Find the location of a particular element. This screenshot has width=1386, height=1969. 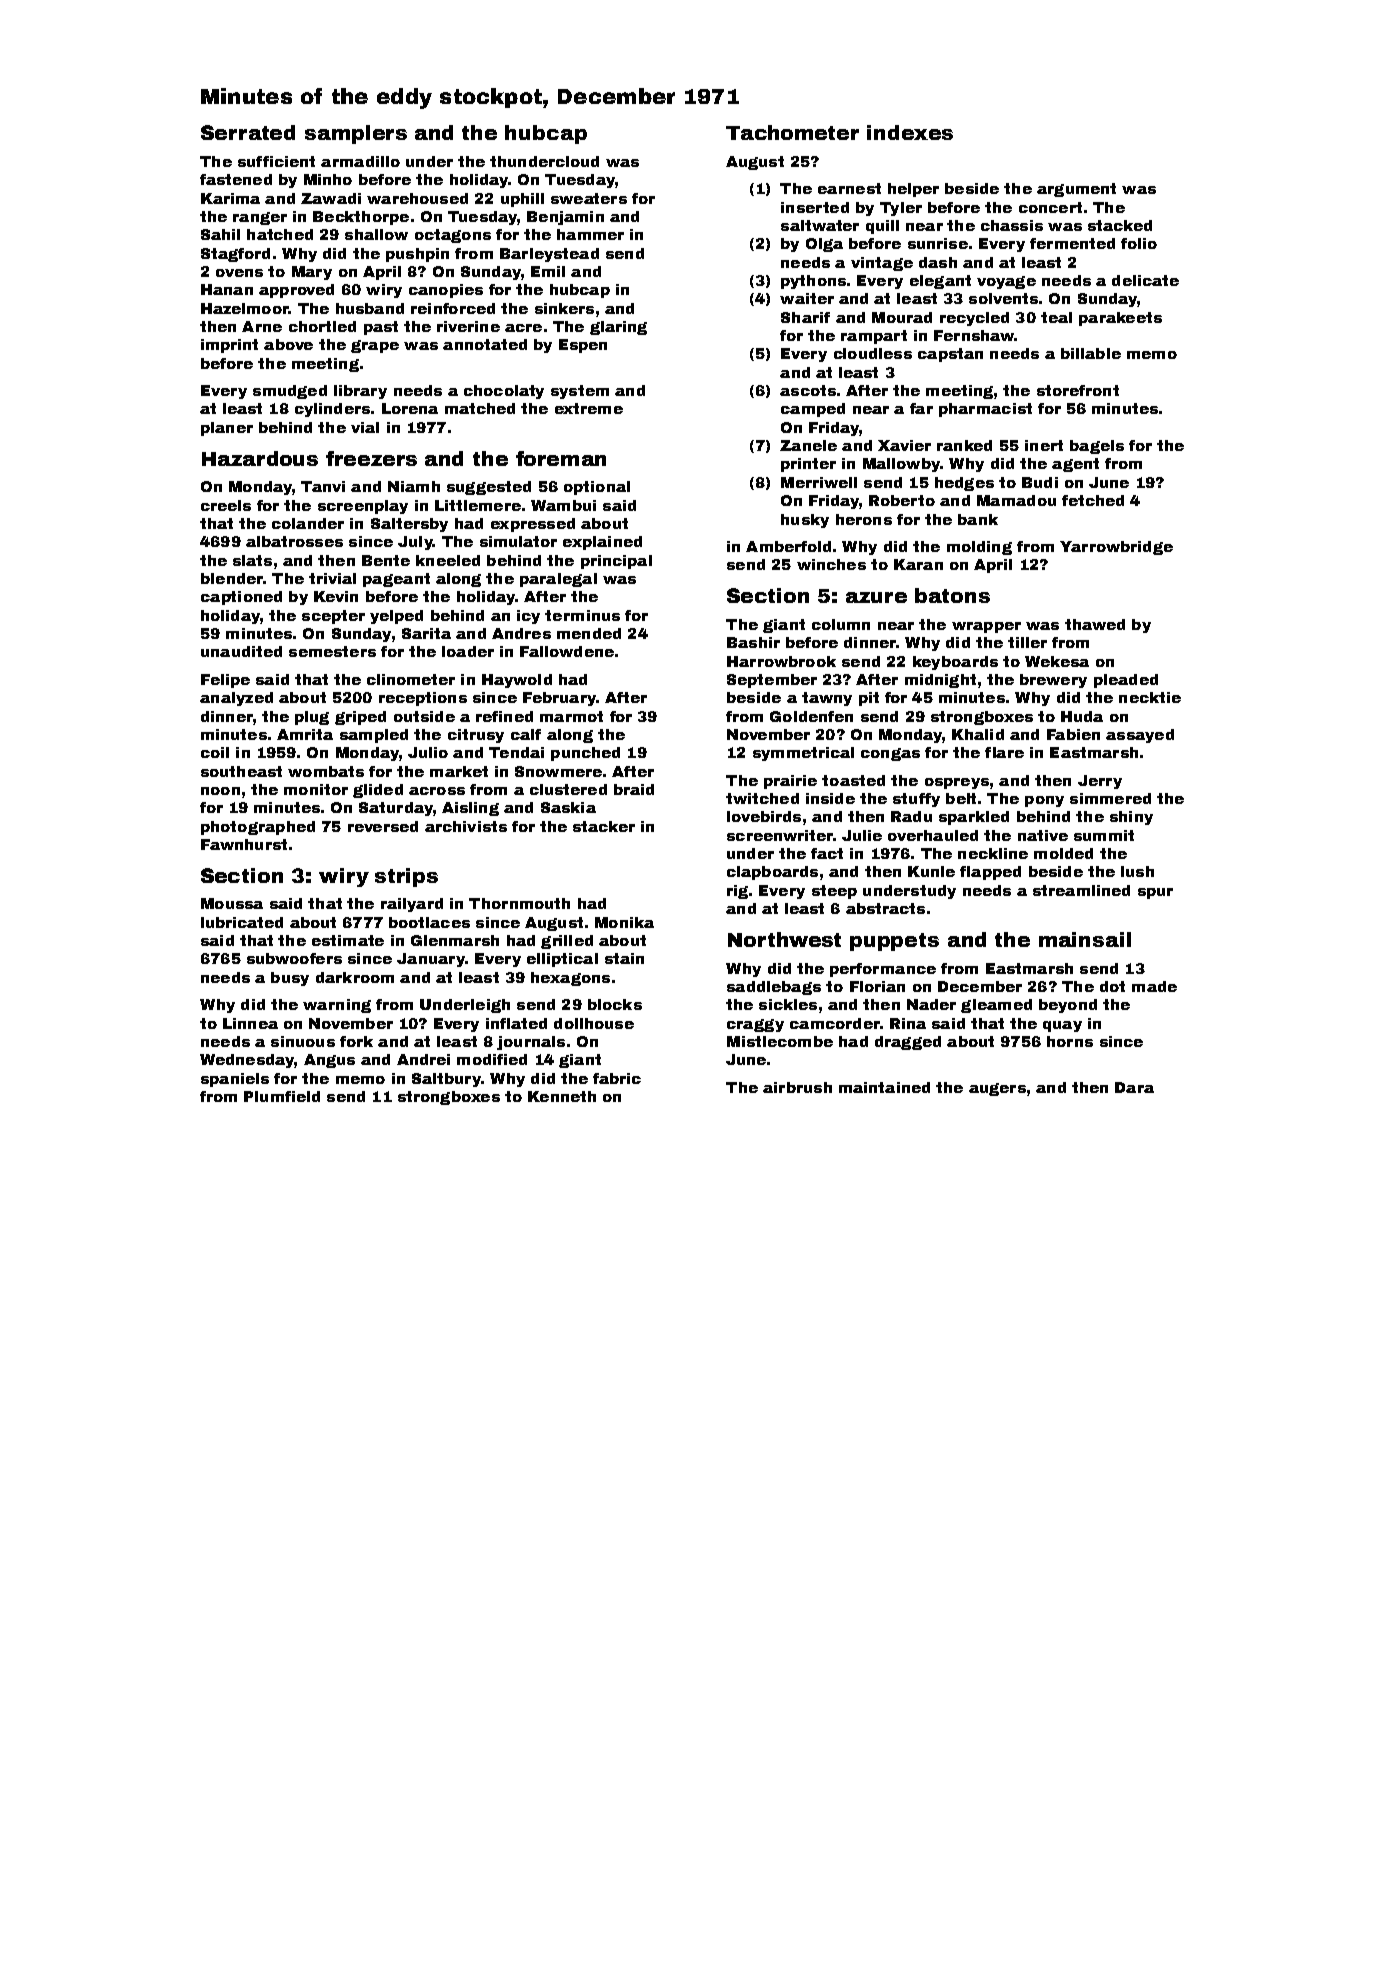

unaudited is located at coordinates (241, 651).
